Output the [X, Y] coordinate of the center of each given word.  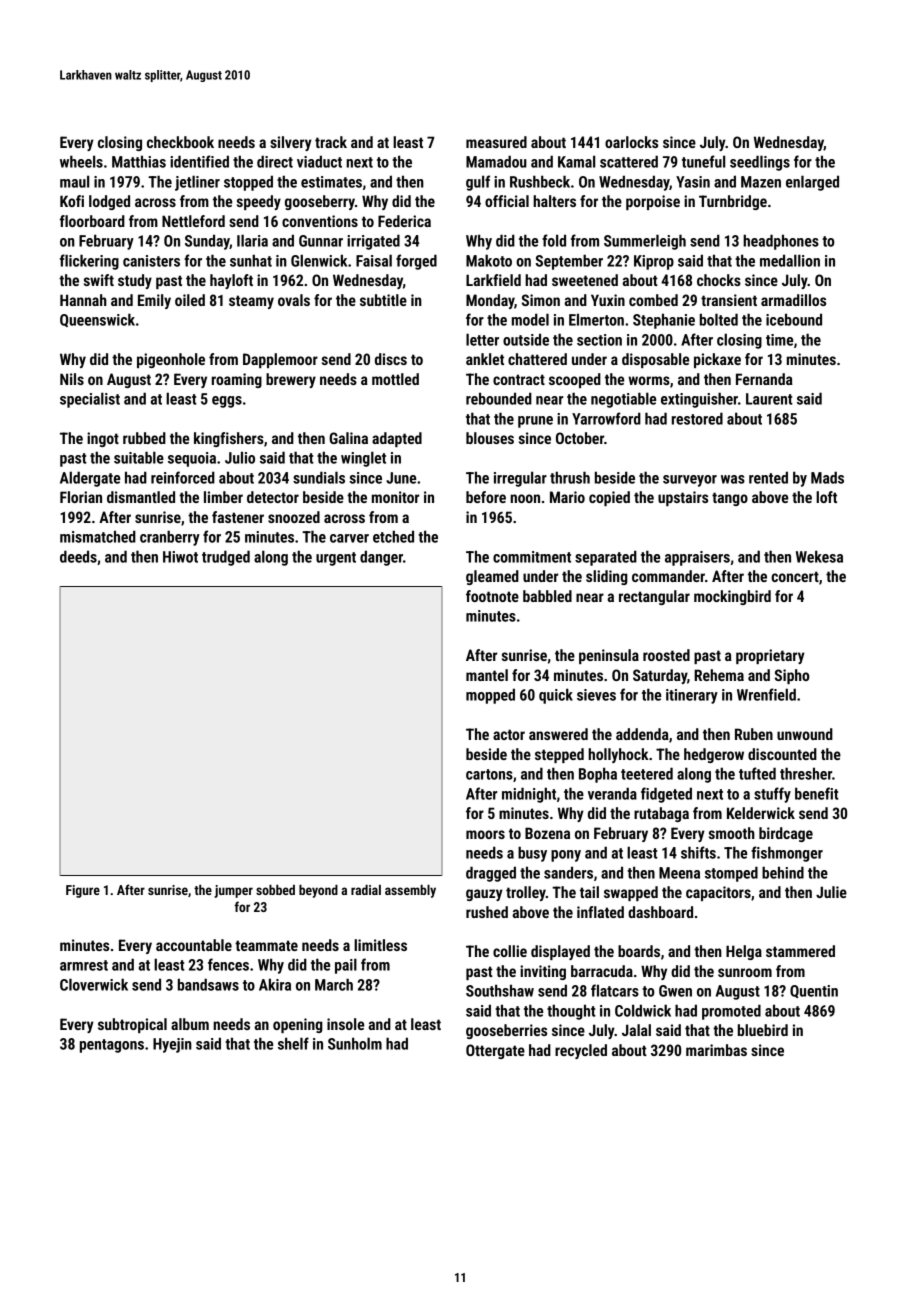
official [507, 201]
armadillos [793, 300]
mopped [490, 696]
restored [697, 418]
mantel [487, 675]
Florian [81, 497]
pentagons [112, 1046]
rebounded [499, 398]
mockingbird [732, 597]
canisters [151, 261]
